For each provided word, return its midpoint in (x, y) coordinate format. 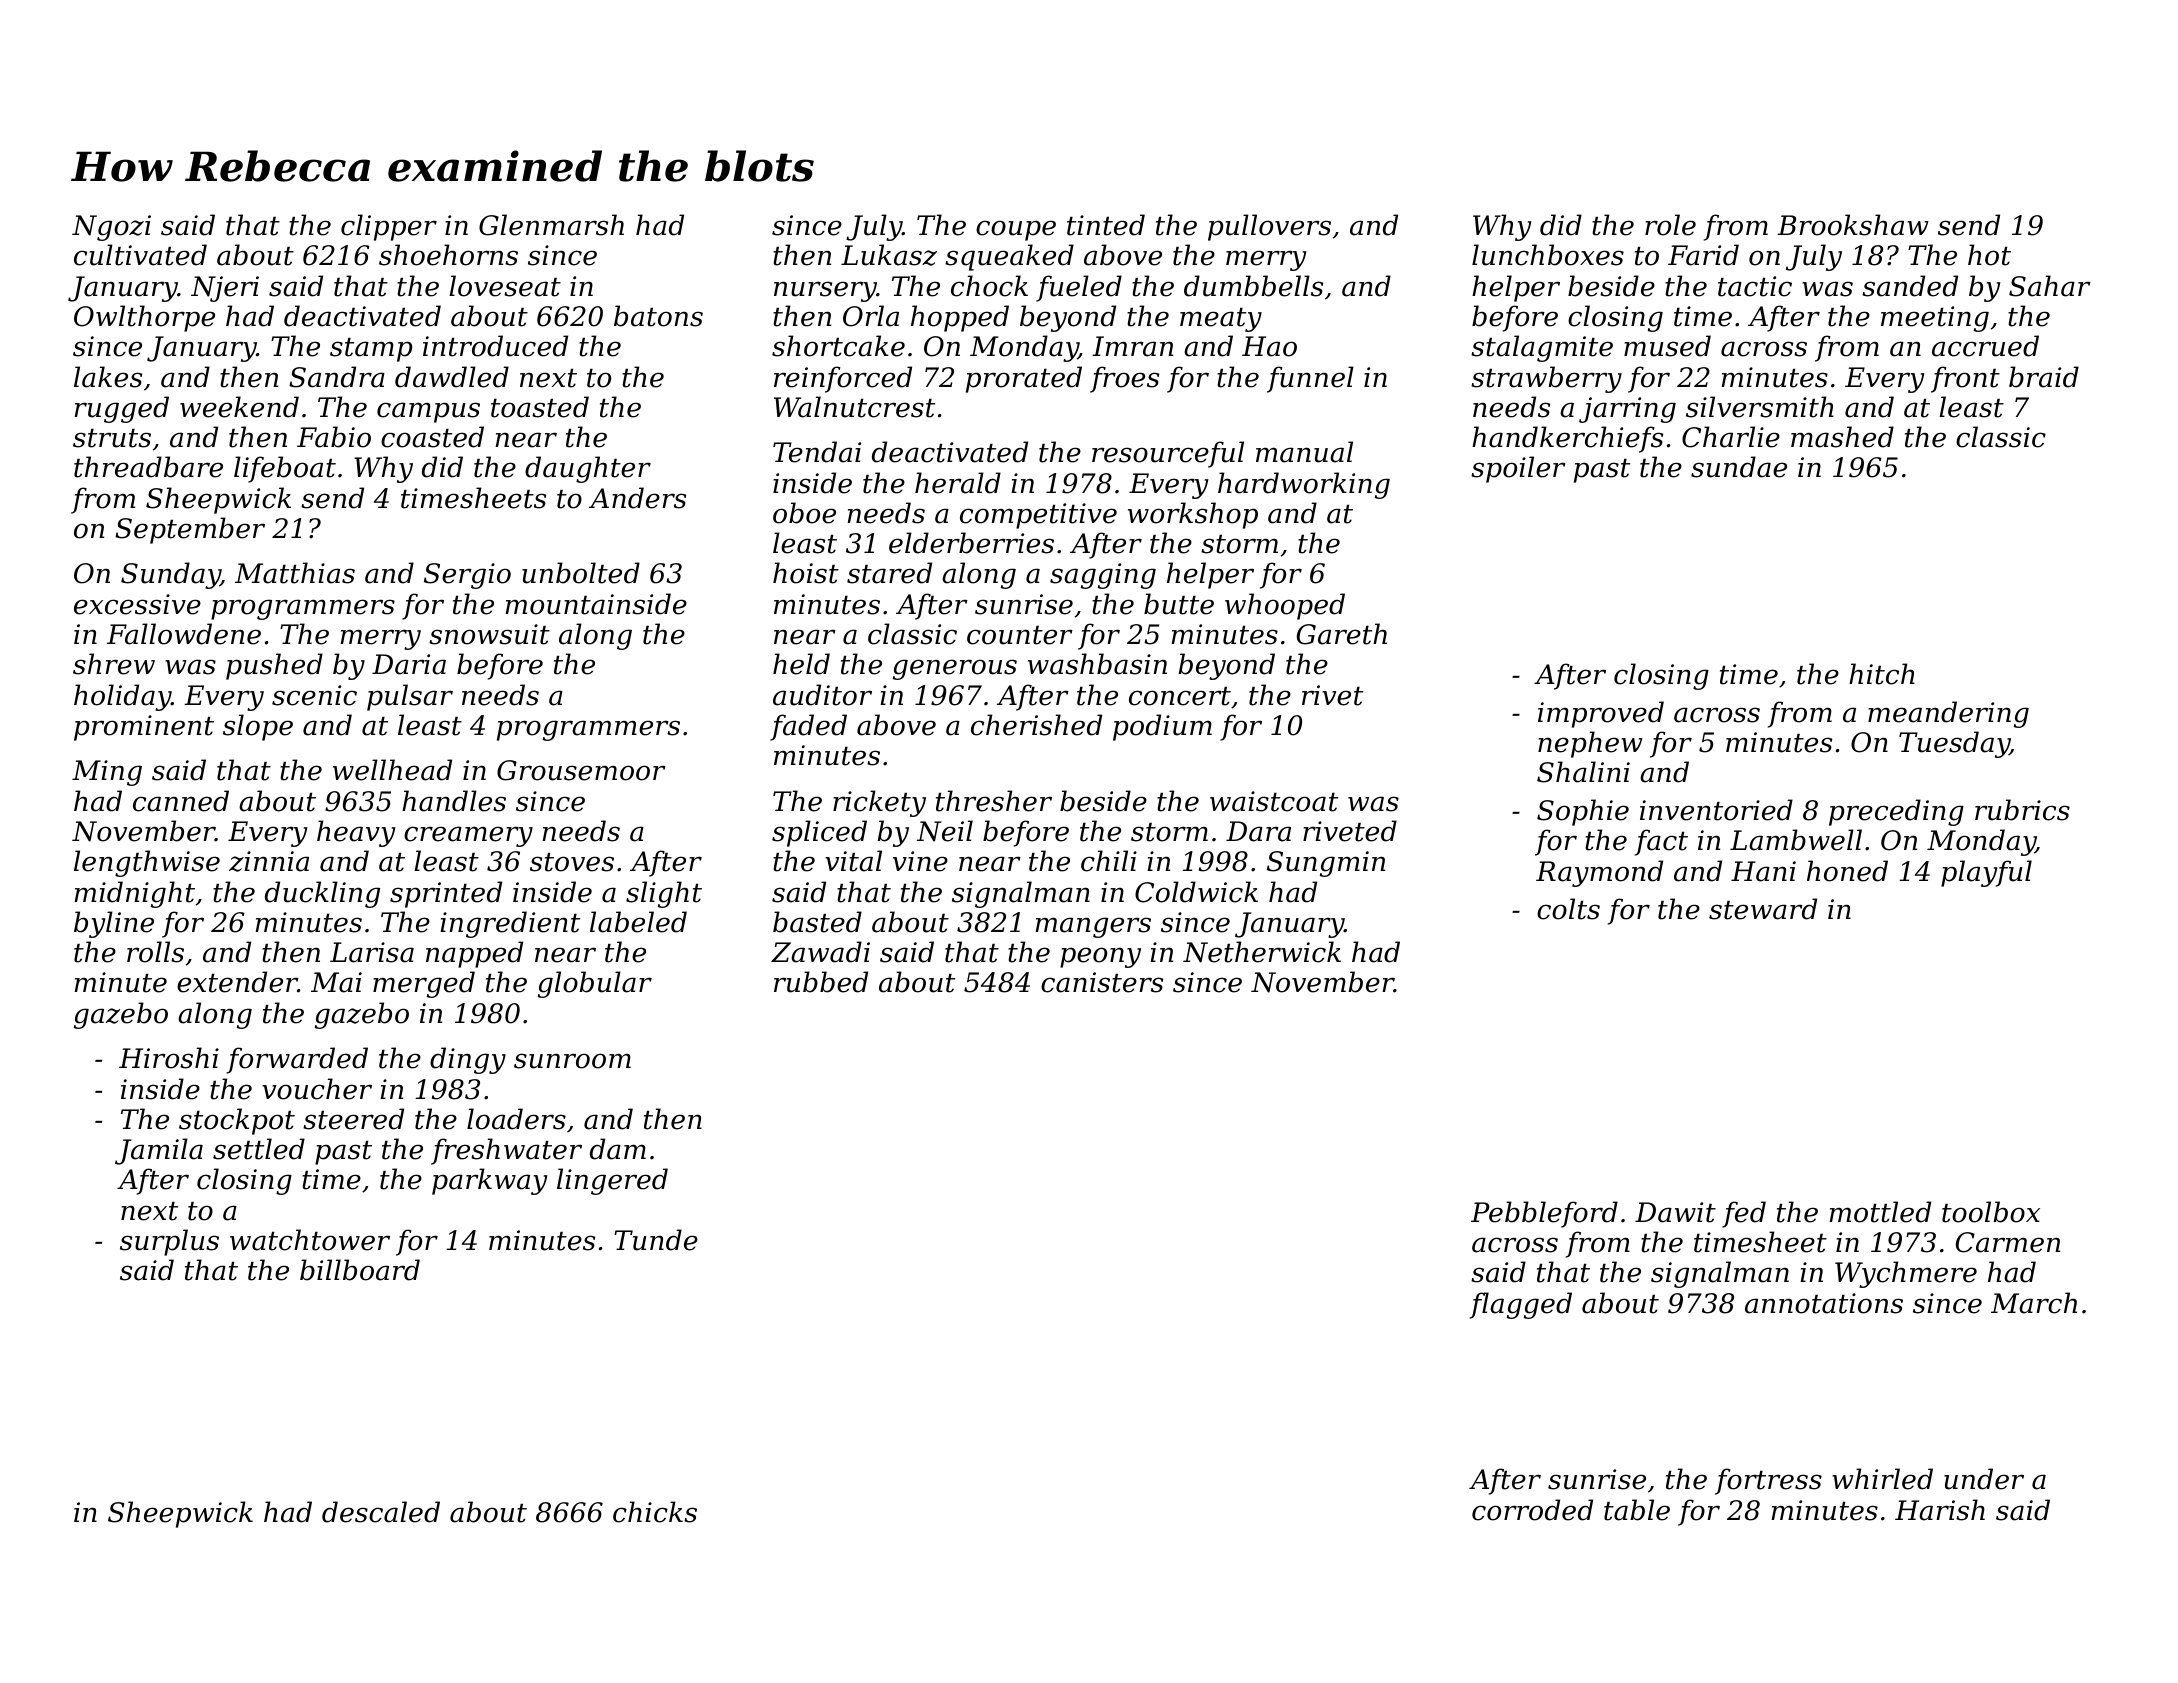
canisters (1102, 982)
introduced (495, 346)
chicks (655, 1512)
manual (1304, 452)
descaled (381, 1512)
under (1984, 1479)
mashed (1842, 437)
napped (474, 954)
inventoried (1716, 810)
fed (1744, 1214)
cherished (1036, 725)
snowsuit (489, 634)
